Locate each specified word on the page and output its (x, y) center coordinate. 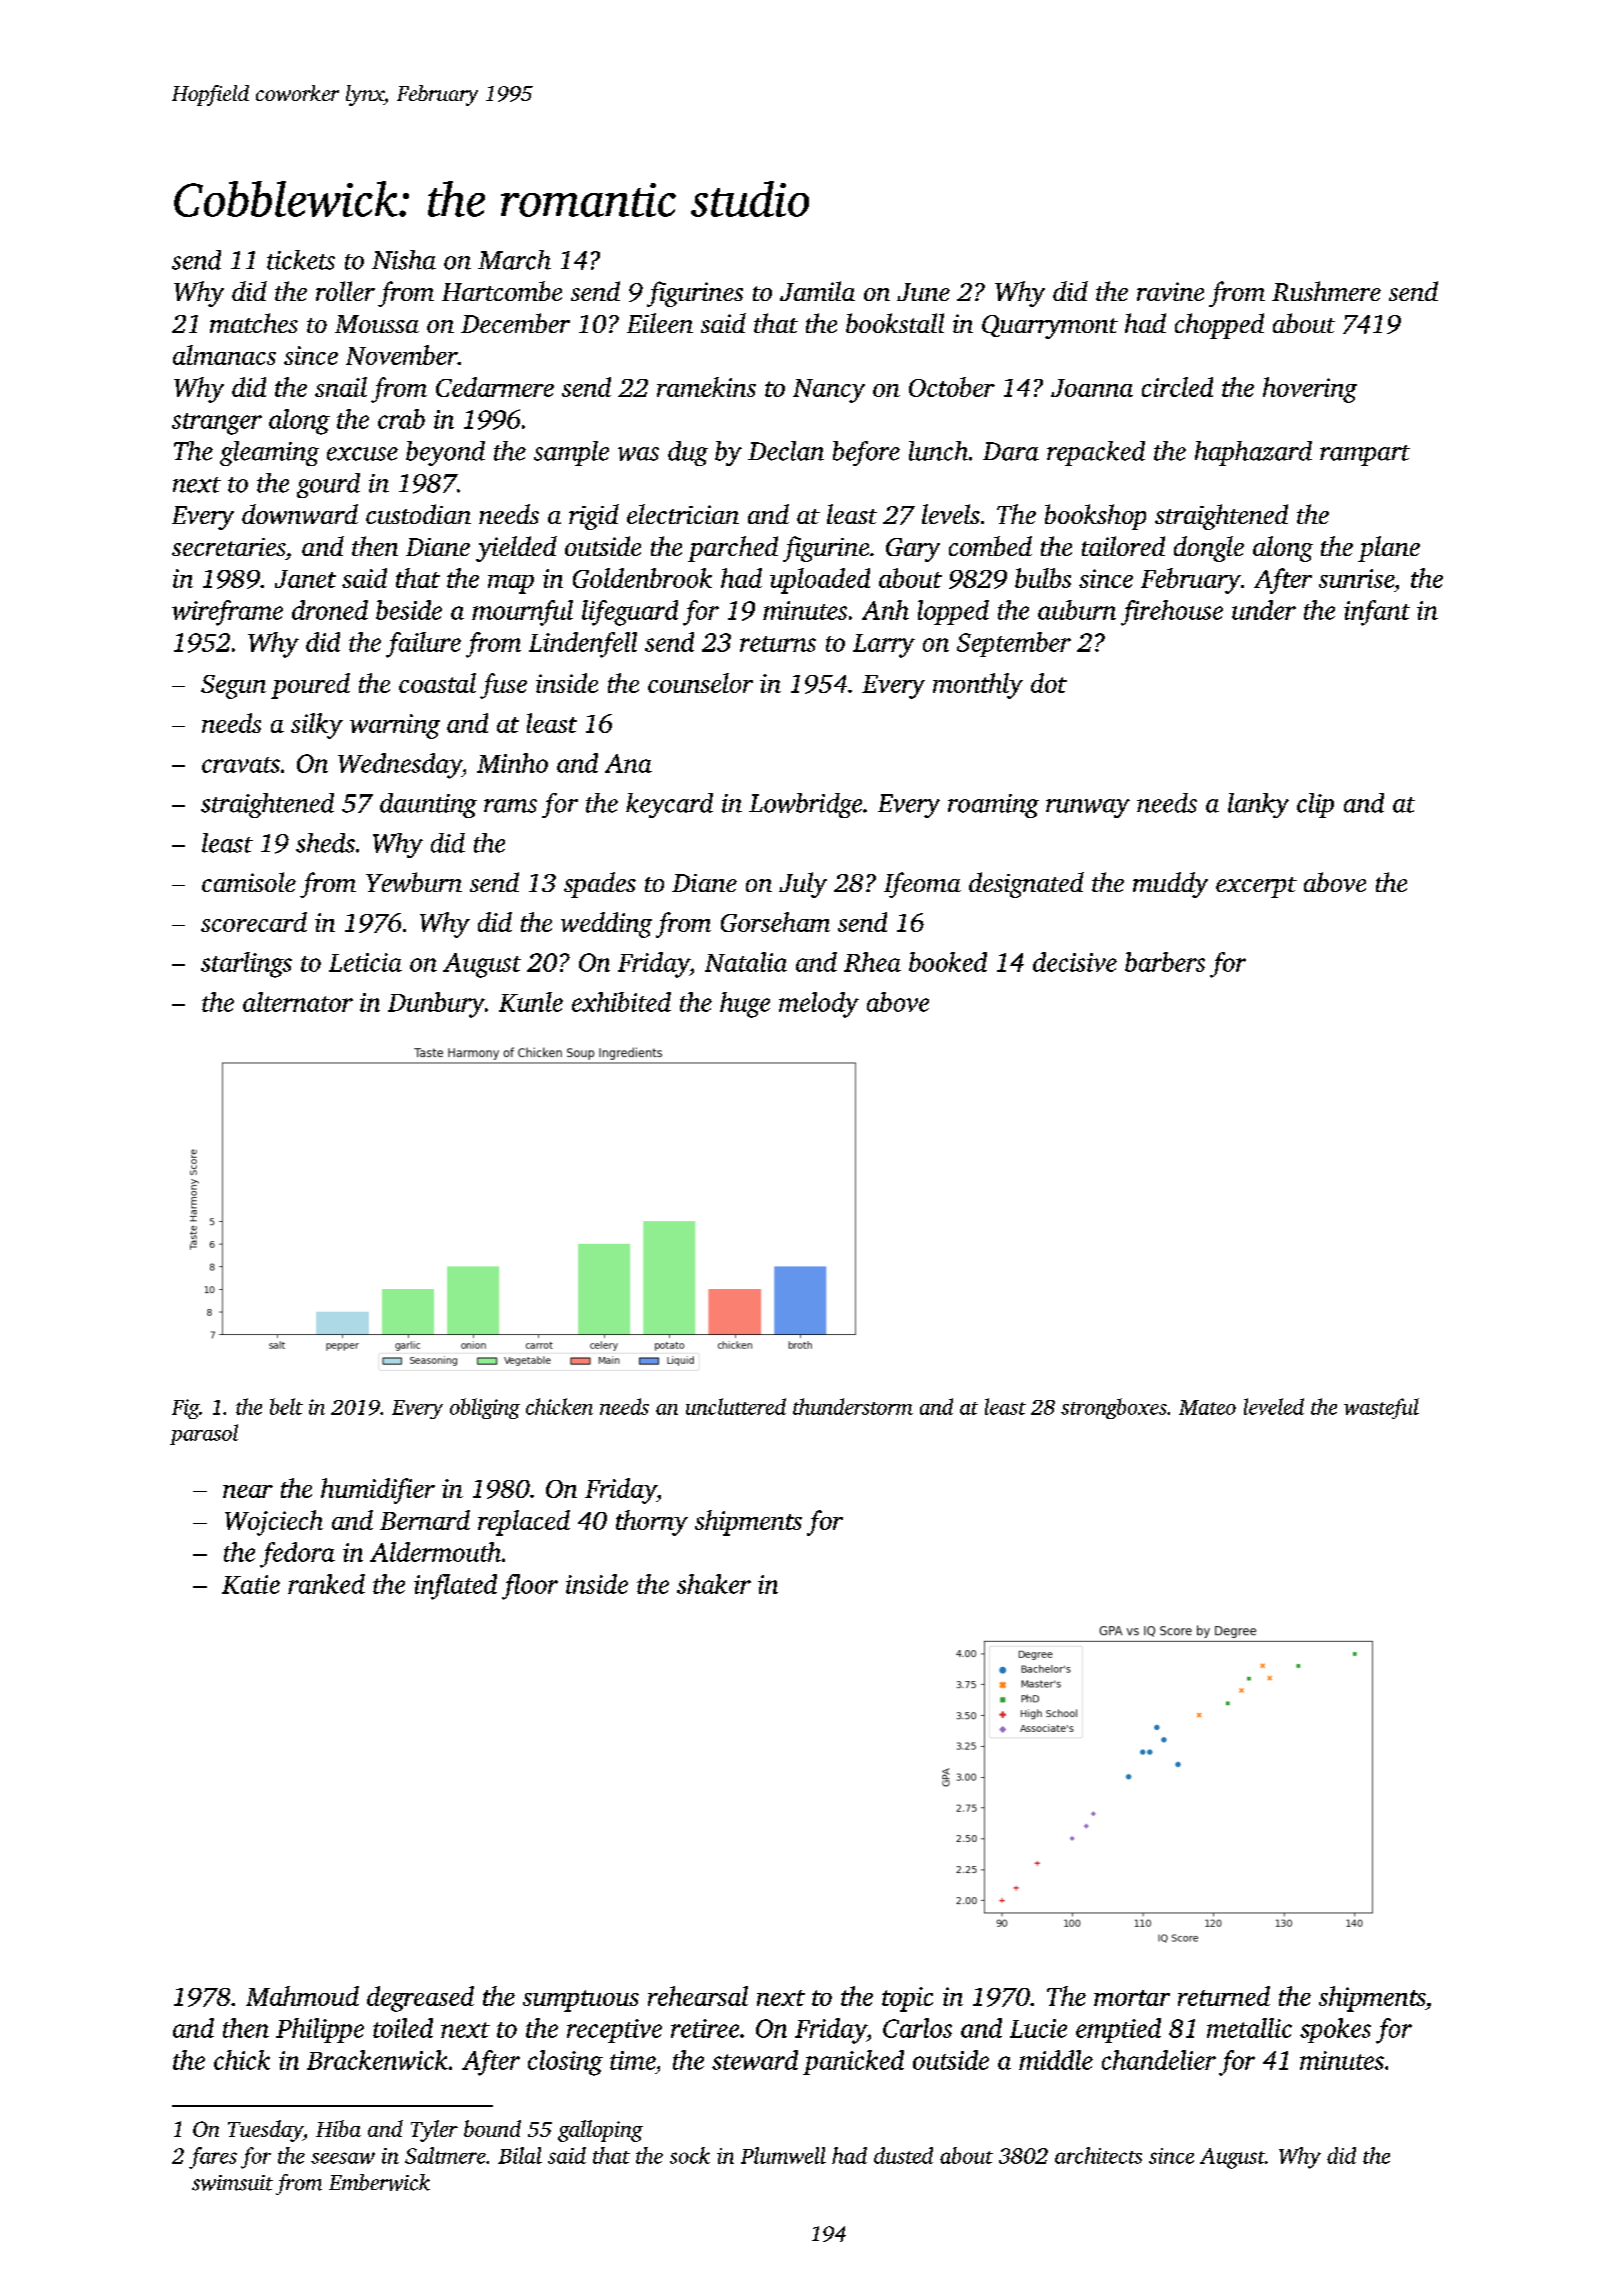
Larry (884, 646)
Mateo (1207, 1407)
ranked (326, 1584)
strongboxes (1114, 1408)
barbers (1165, 962)
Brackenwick (377, 2060)
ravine (1170, 291)
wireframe (227, 613)
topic (907, 1999)
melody (819, 1005)
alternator (298, 1002)
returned (1224, 1996)
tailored (1123, 546)
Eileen (660, 323)
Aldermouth (435, 1552)
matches (254, 323)
